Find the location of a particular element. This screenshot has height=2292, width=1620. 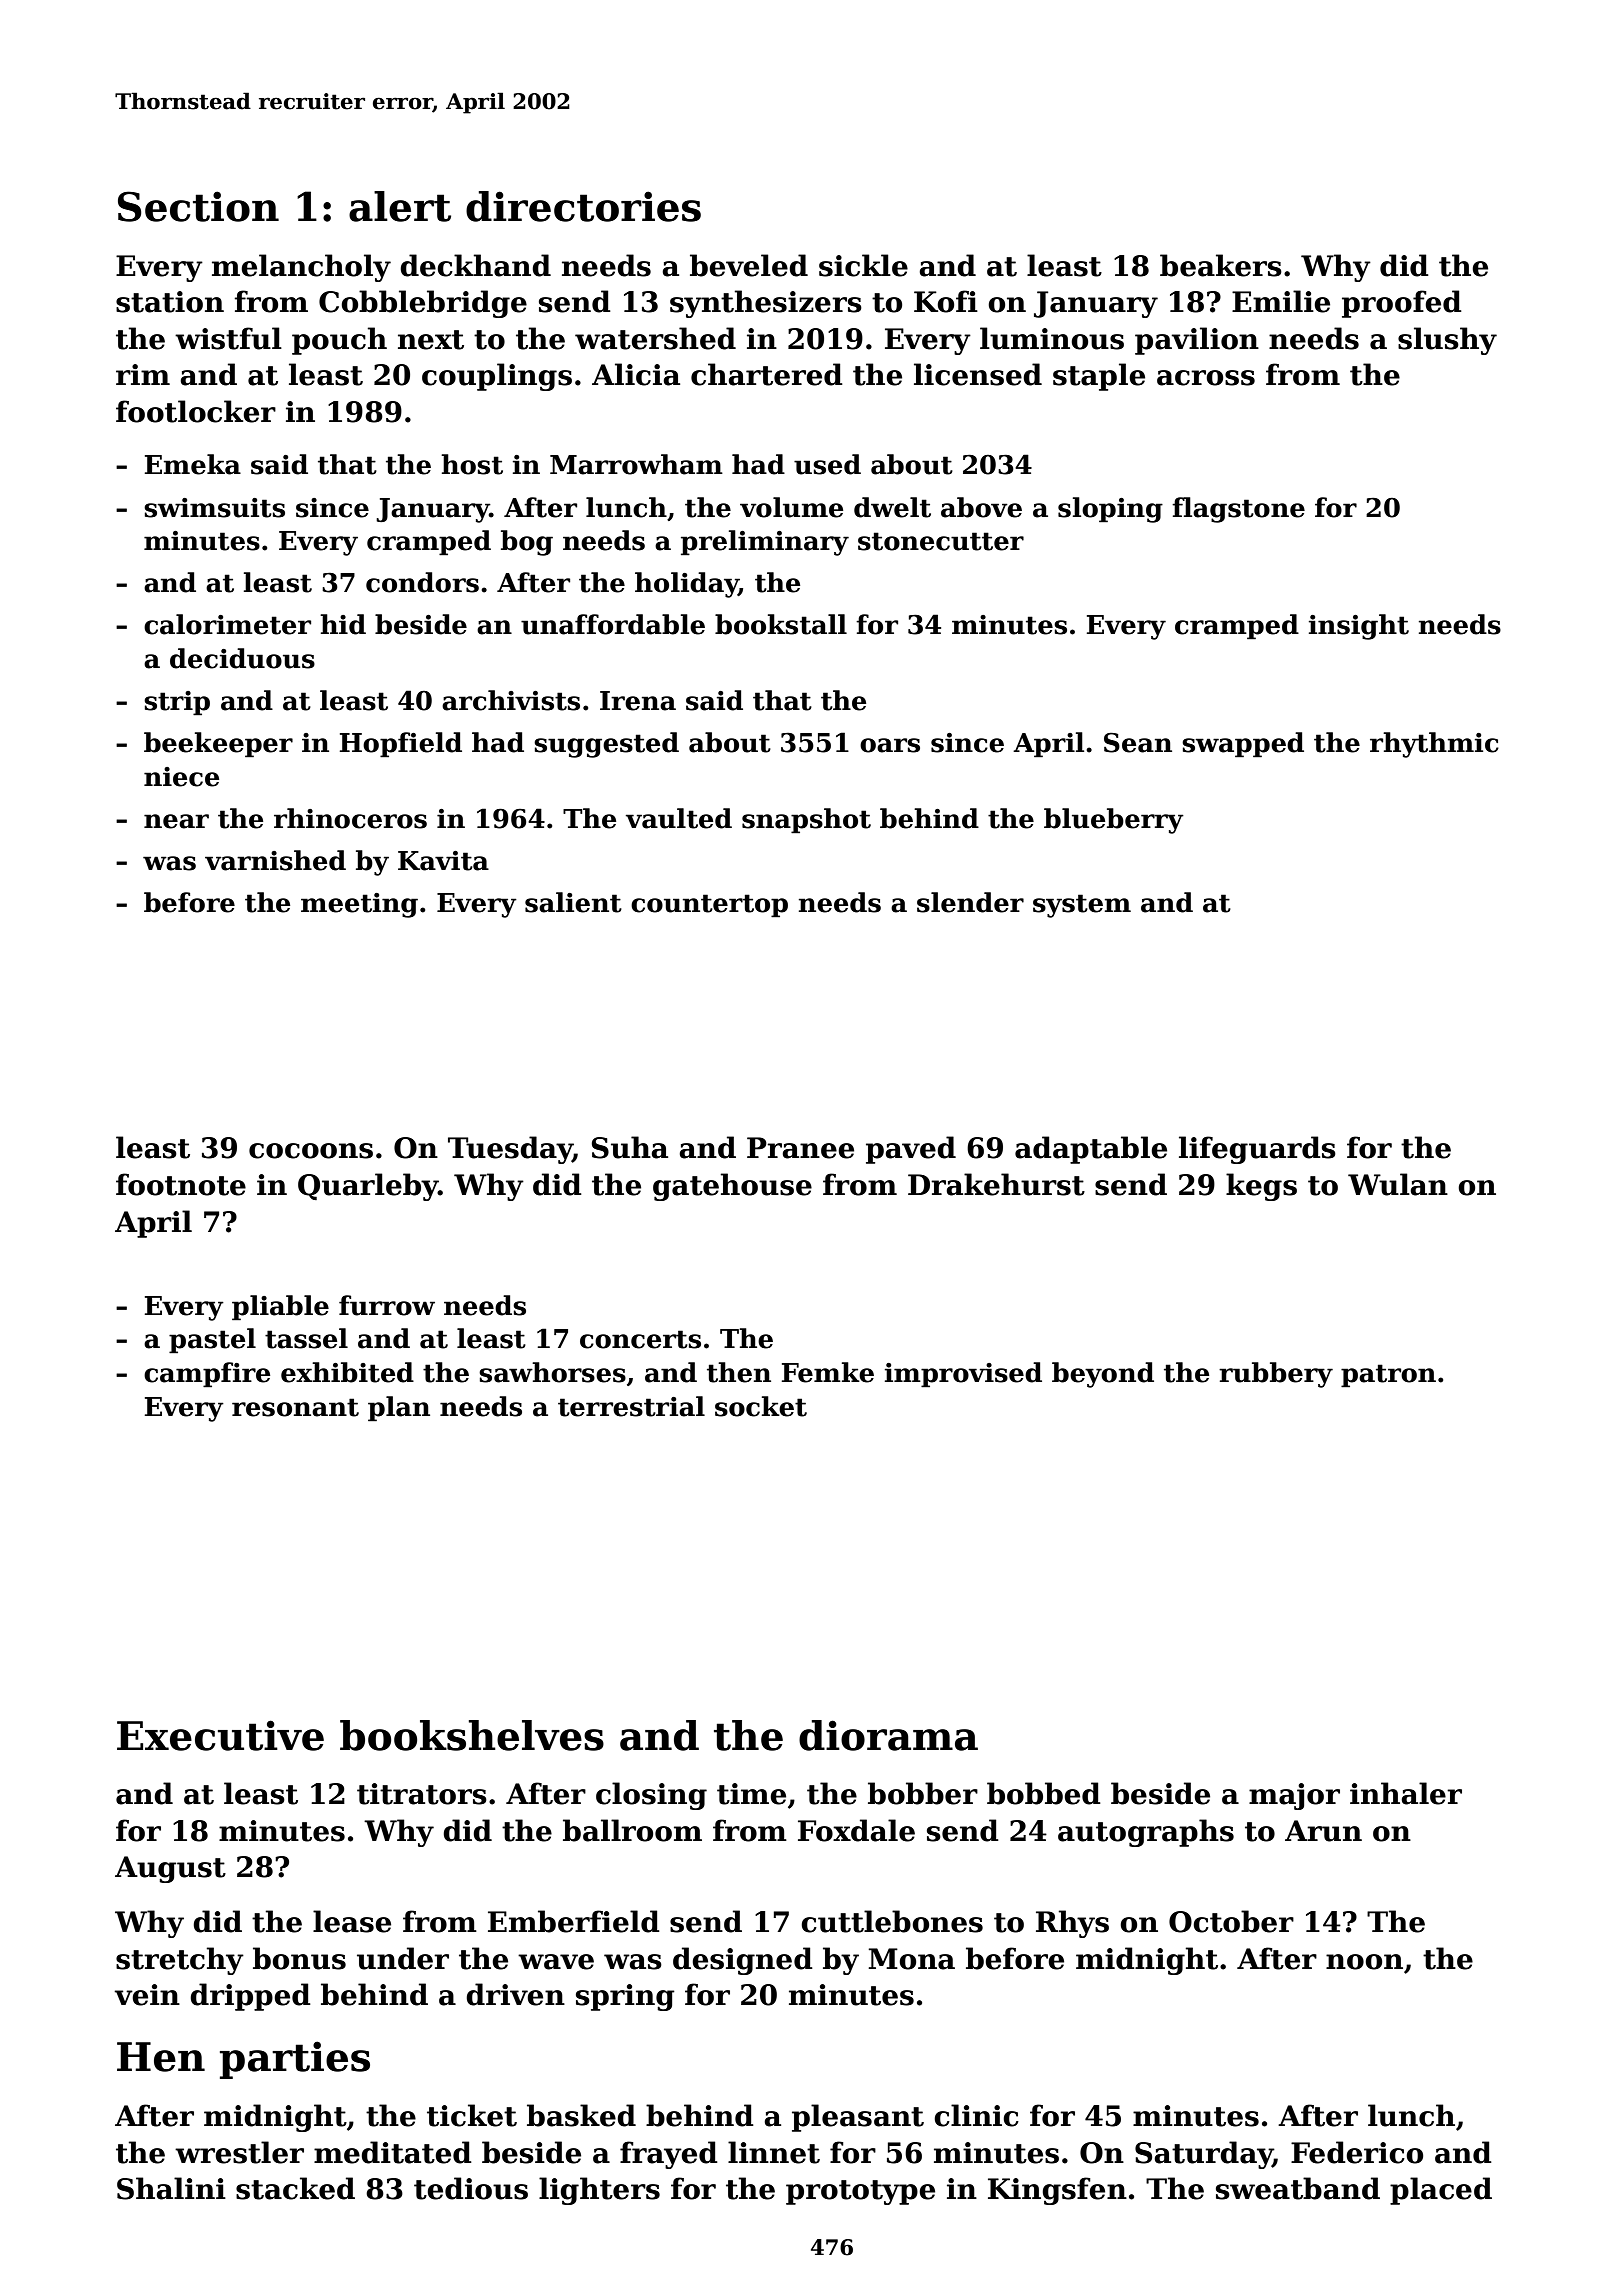

campfire is located at coordinates (207, 1375).
